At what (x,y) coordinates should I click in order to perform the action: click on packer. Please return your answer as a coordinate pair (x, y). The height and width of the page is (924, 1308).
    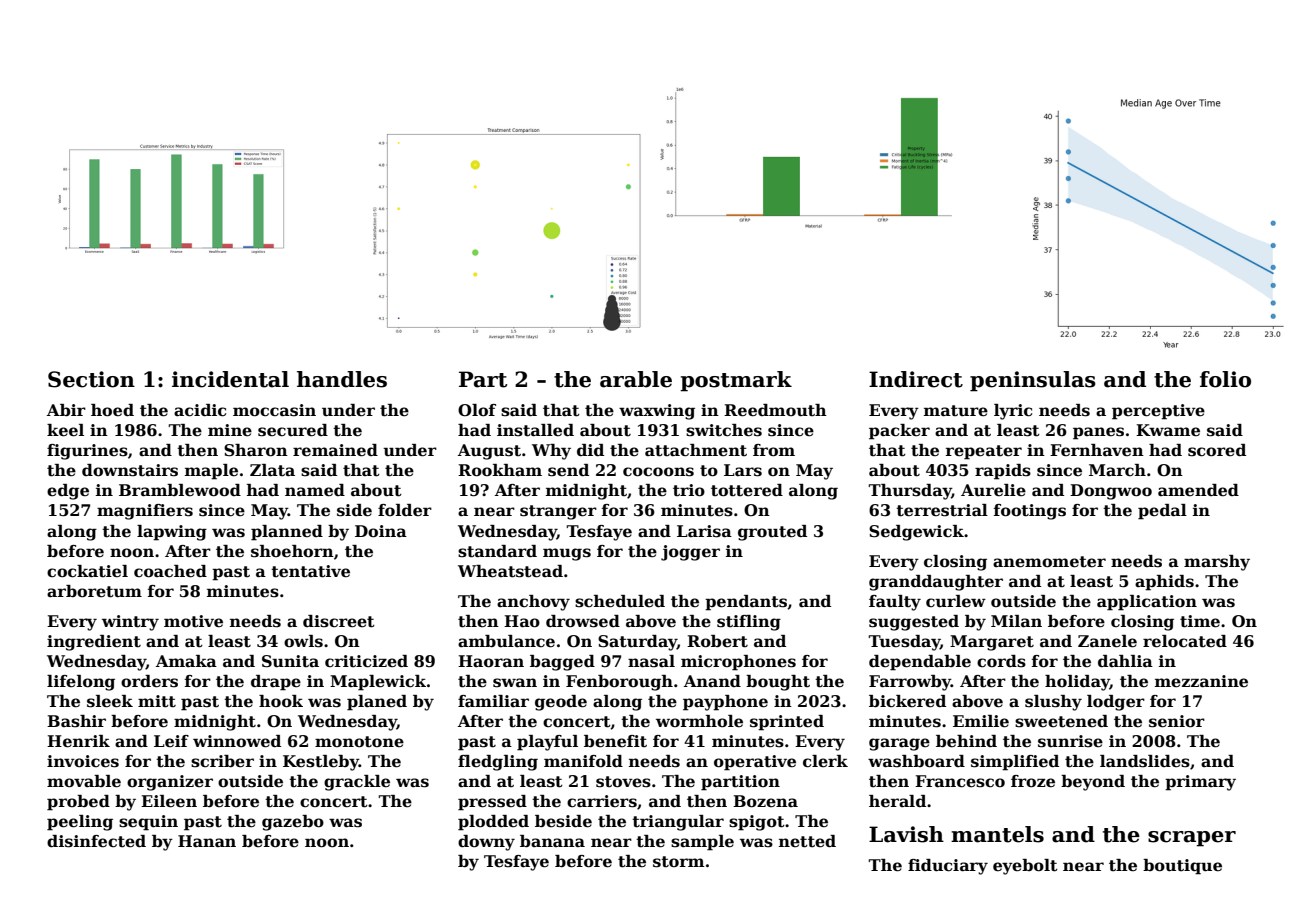
    Looking at the image, I should click on (899, 432).
